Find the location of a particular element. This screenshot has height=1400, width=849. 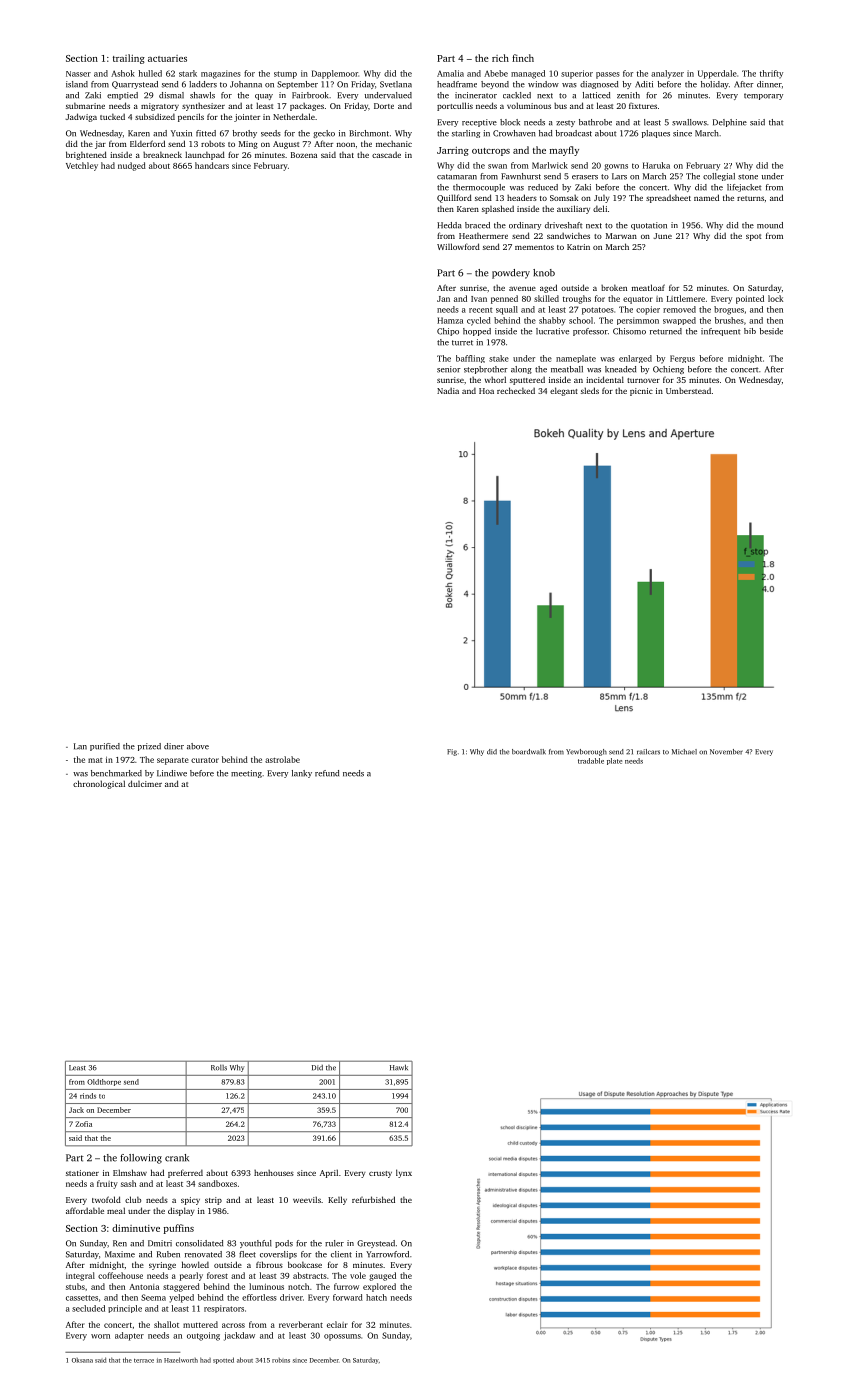

hatch is located at coordinates (376, 1297).
